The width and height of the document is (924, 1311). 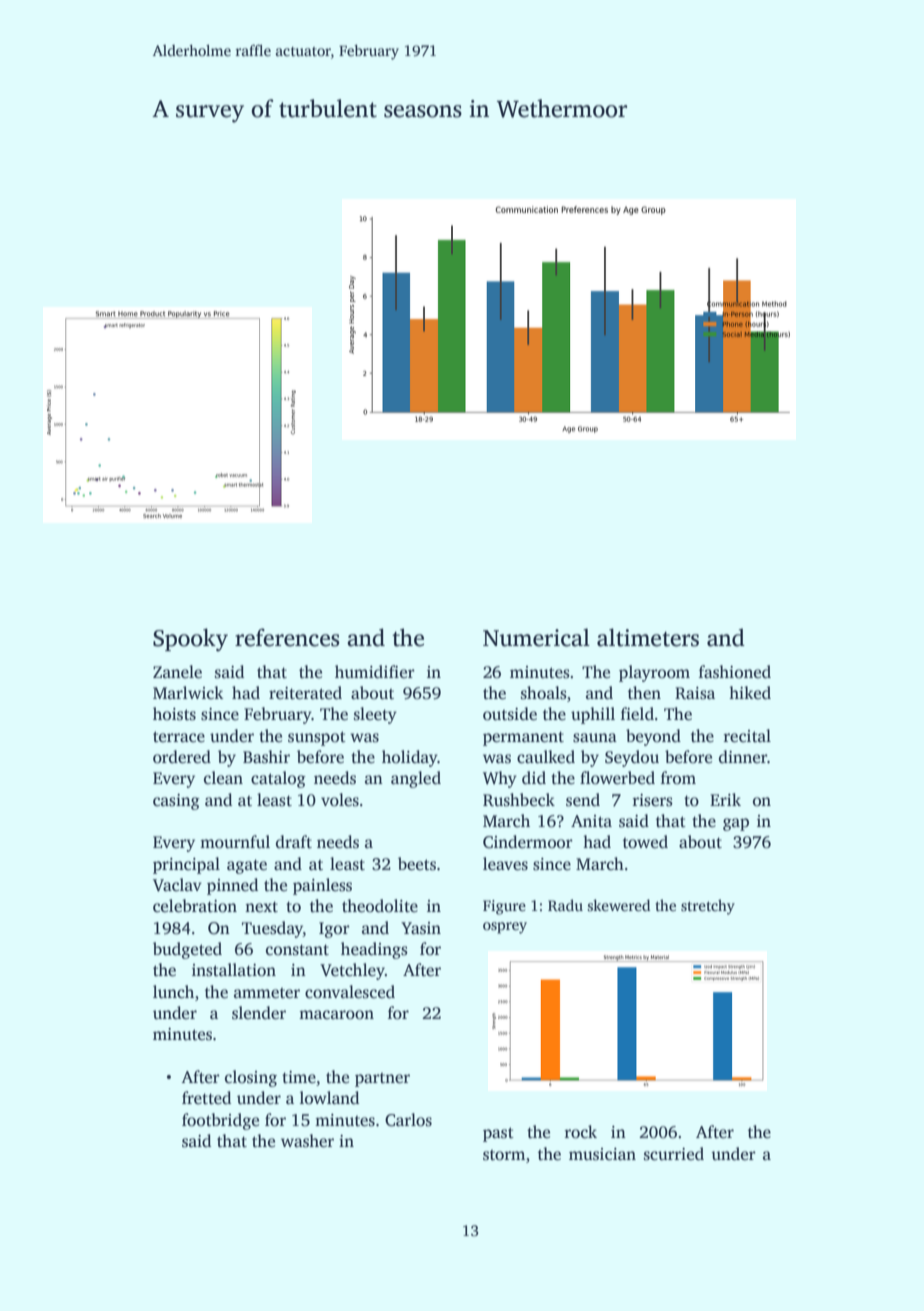 I want to click on Zanele, so click(x=177, y=672).
